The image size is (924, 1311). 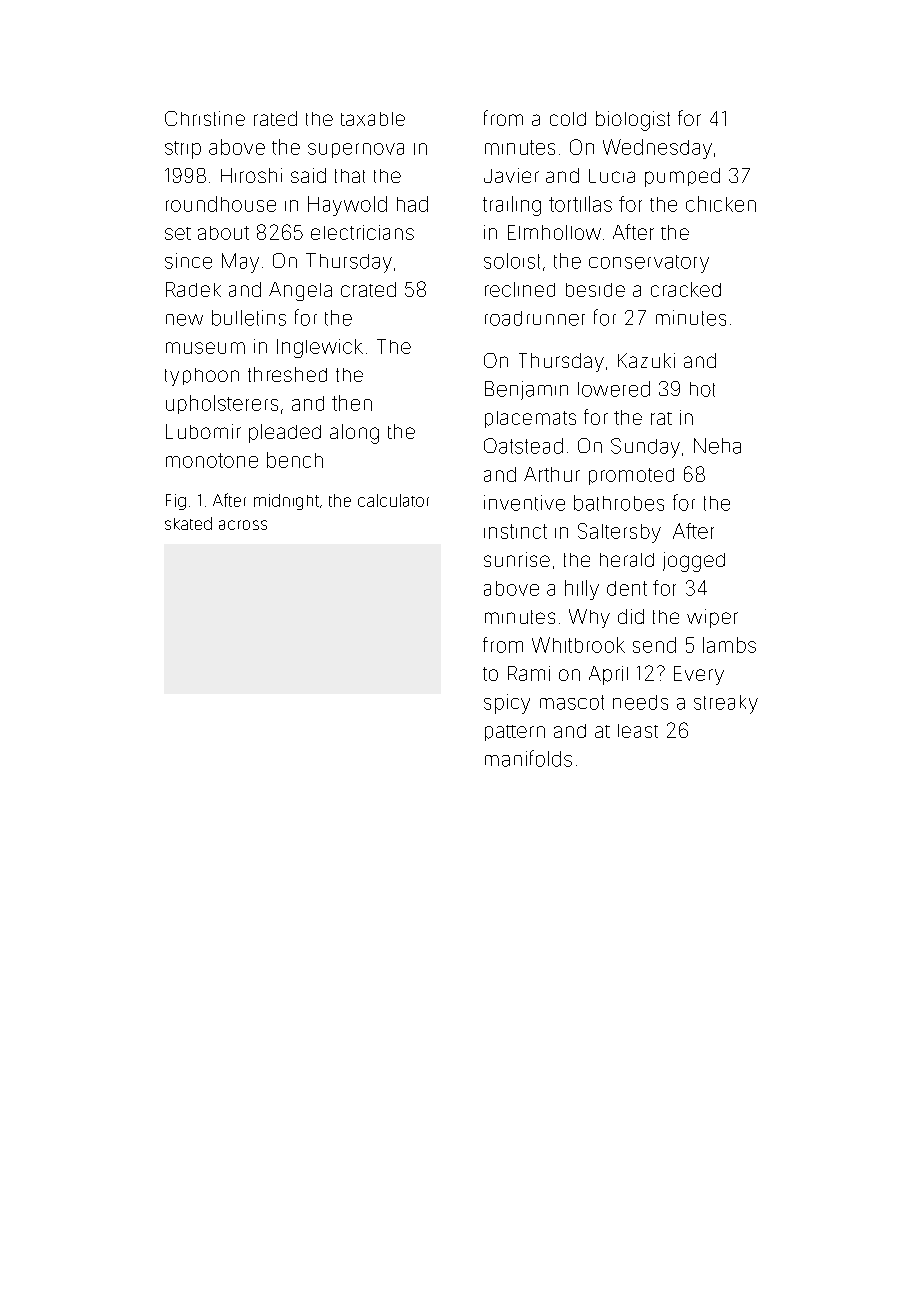 What do you see at coordinates (193, 289) in the screenshot?
I see `Radek` at bounding box center [193, 289].
